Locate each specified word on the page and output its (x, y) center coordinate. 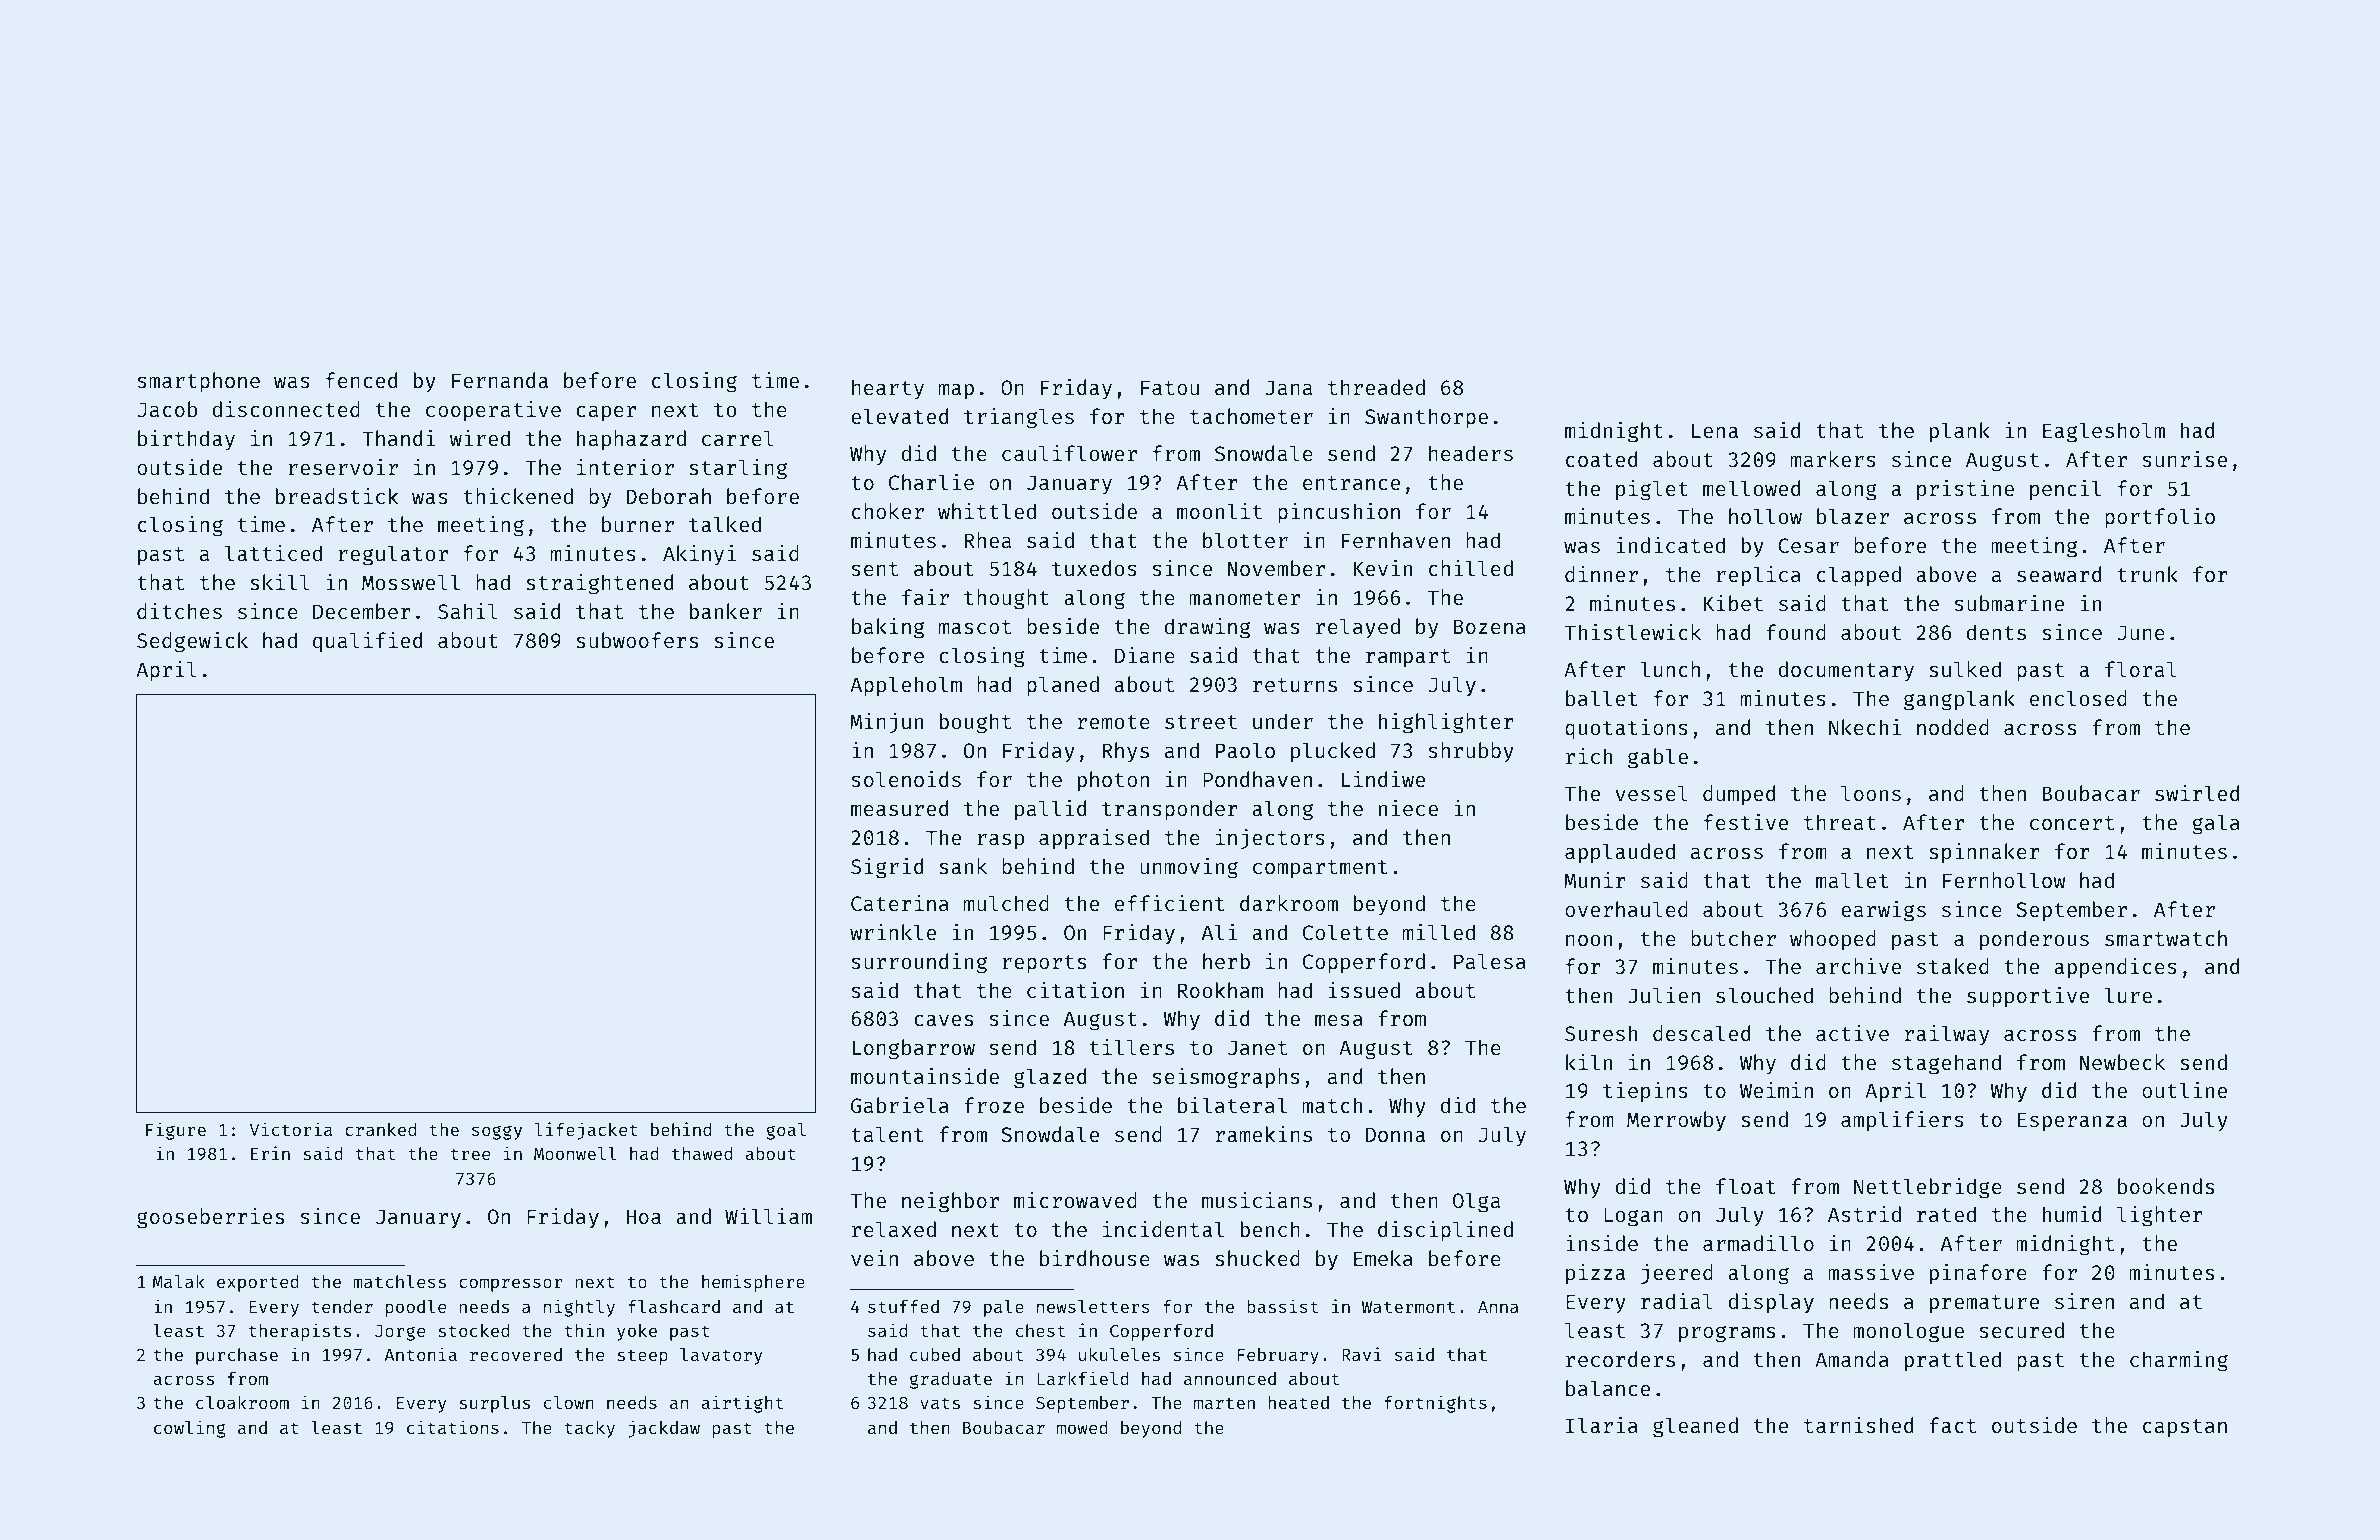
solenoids (906, 779)
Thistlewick (1633, 632)
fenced (361, 380)
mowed (1082, 1427)
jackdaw (664, 1429)
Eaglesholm (2104, 432)
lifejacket (586, 1131)
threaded (1376, 387)
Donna (1395, 1134)
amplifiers (1902, 1121)
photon (1113, 781)
